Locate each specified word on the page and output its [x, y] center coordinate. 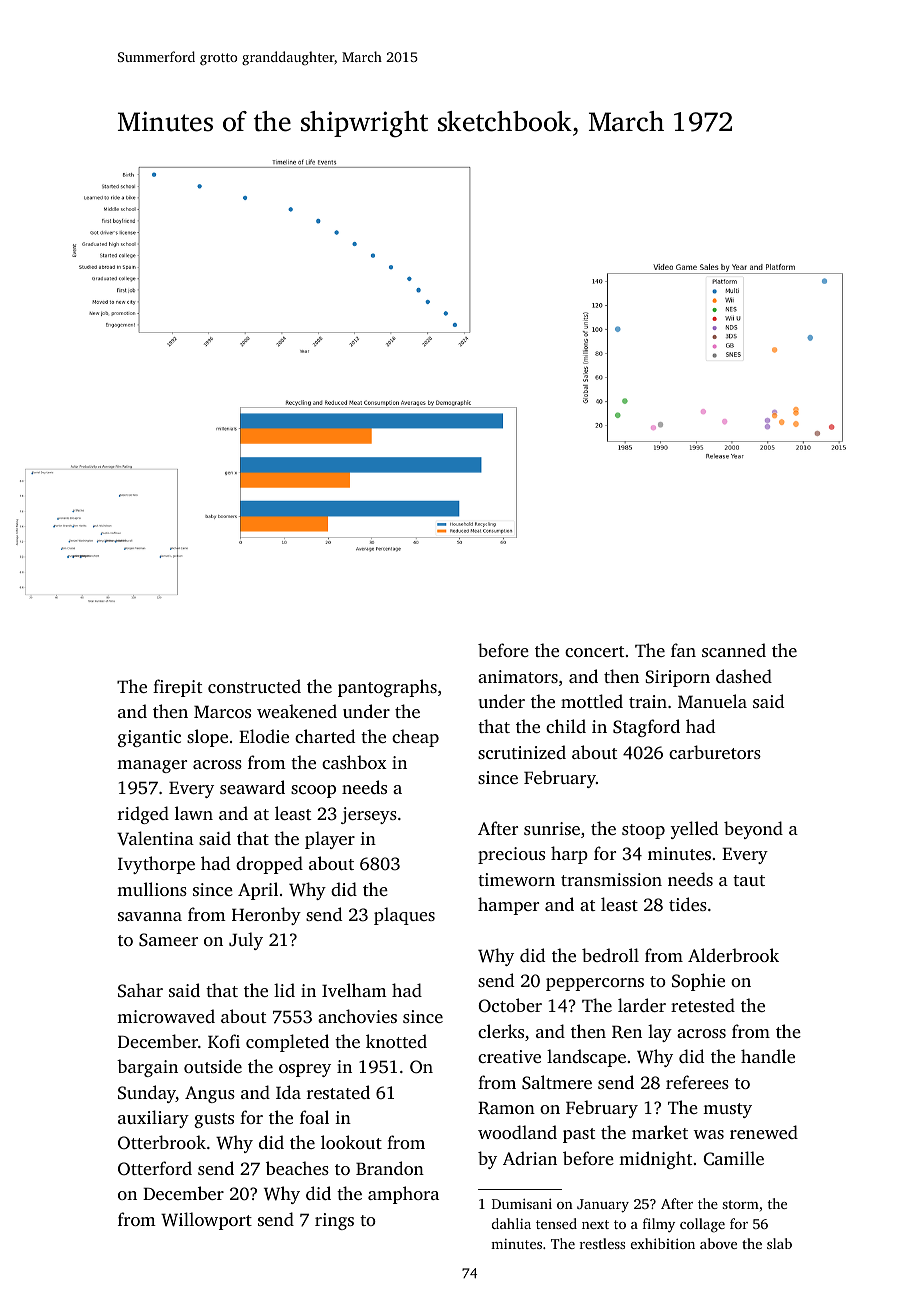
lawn [194, 813]
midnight [655, 1160]
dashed [744, 676]
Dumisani [522, 1204]
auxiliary [153, 1119]
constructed [254, 686]
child [566, 726]
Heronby [266, 916]
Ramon [506, 1108]
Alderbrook [733, 955]
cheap [415, 738]
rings [334, 1221]
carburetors [715, 752]
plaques [404, 916]
